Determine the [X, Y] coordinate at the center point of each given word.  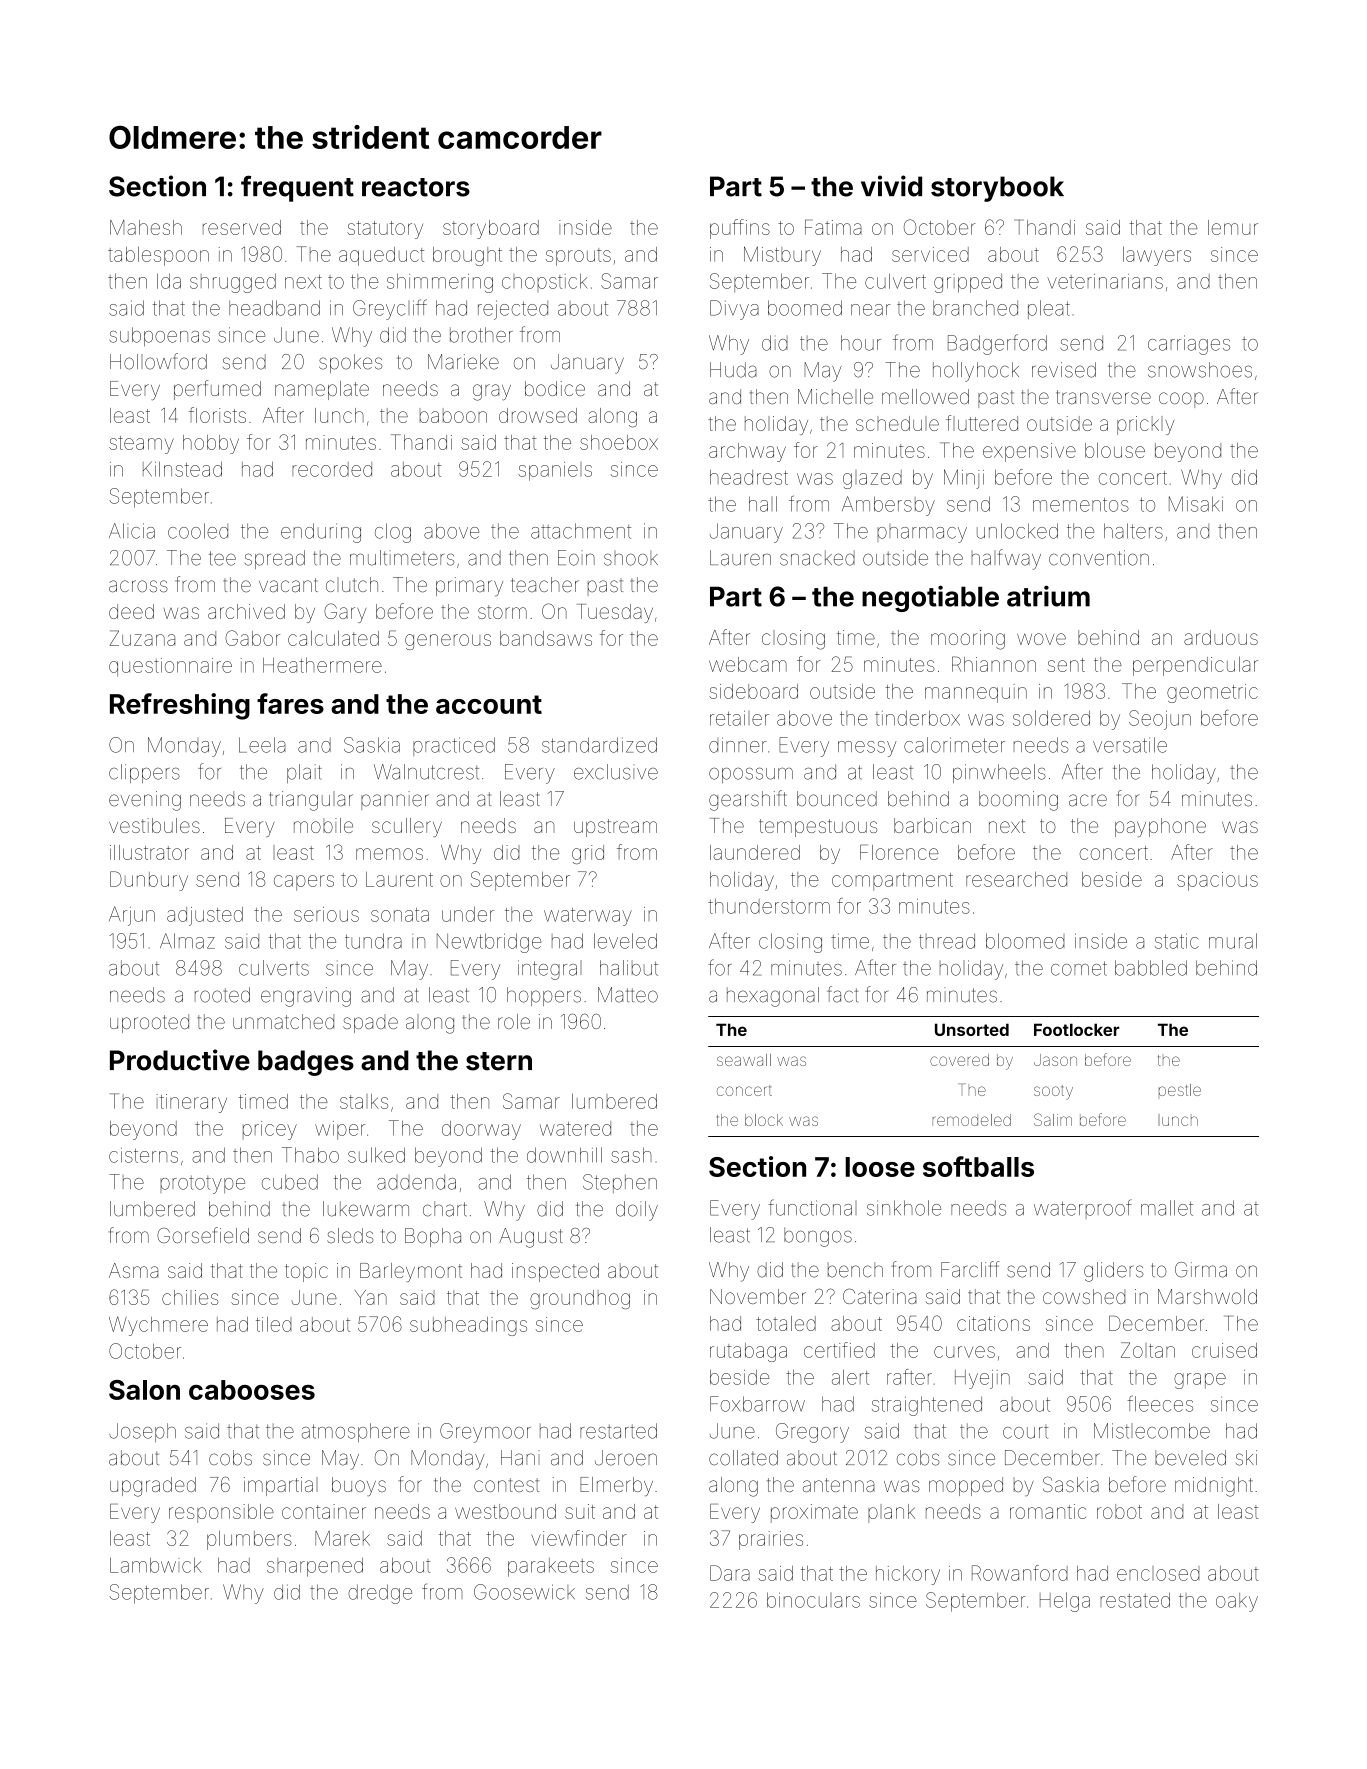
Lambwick [155, 1565]
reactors [416, 187]
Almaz [187, 941]
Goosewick [524, 1592]
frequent [297, 188]
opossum [751, 775]
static [1177, 941]
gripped [968, 283]
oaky [1237, 1602]
